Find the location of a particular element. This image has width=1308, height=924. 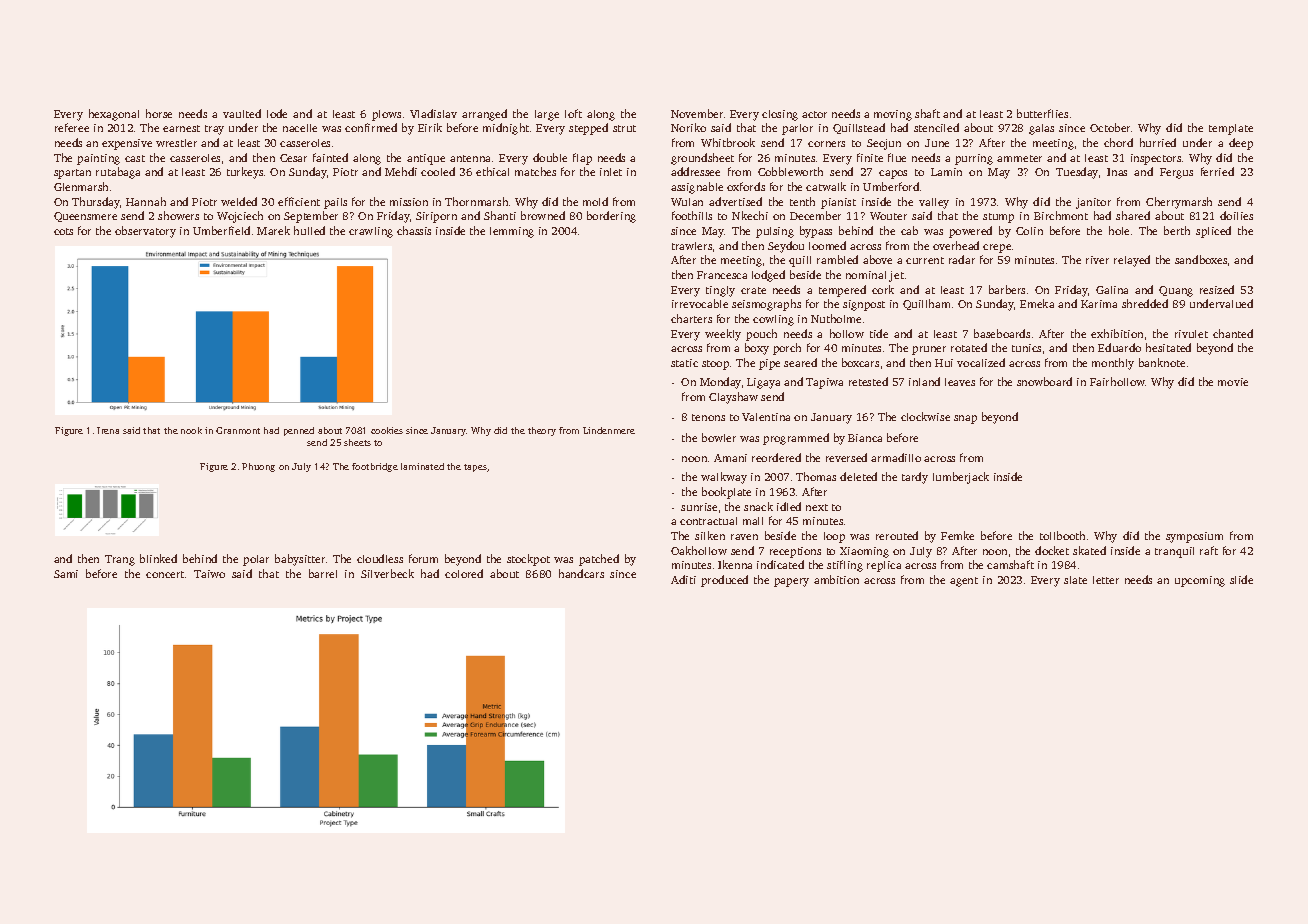

Quang is located at coordinates (1176, 291).
